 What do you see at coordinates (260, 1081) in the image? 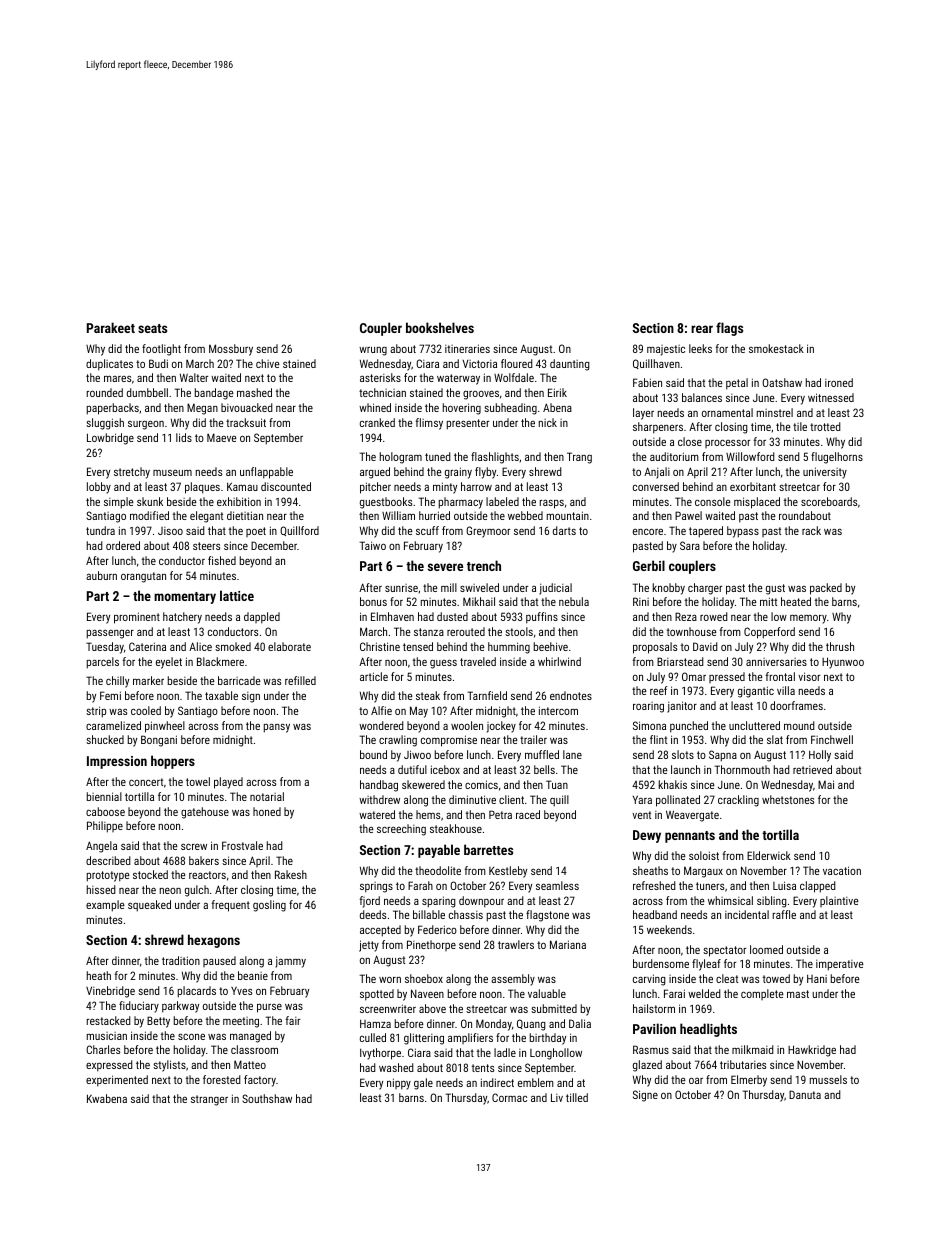
I see `factory` at bounding box center [260, 1081].
